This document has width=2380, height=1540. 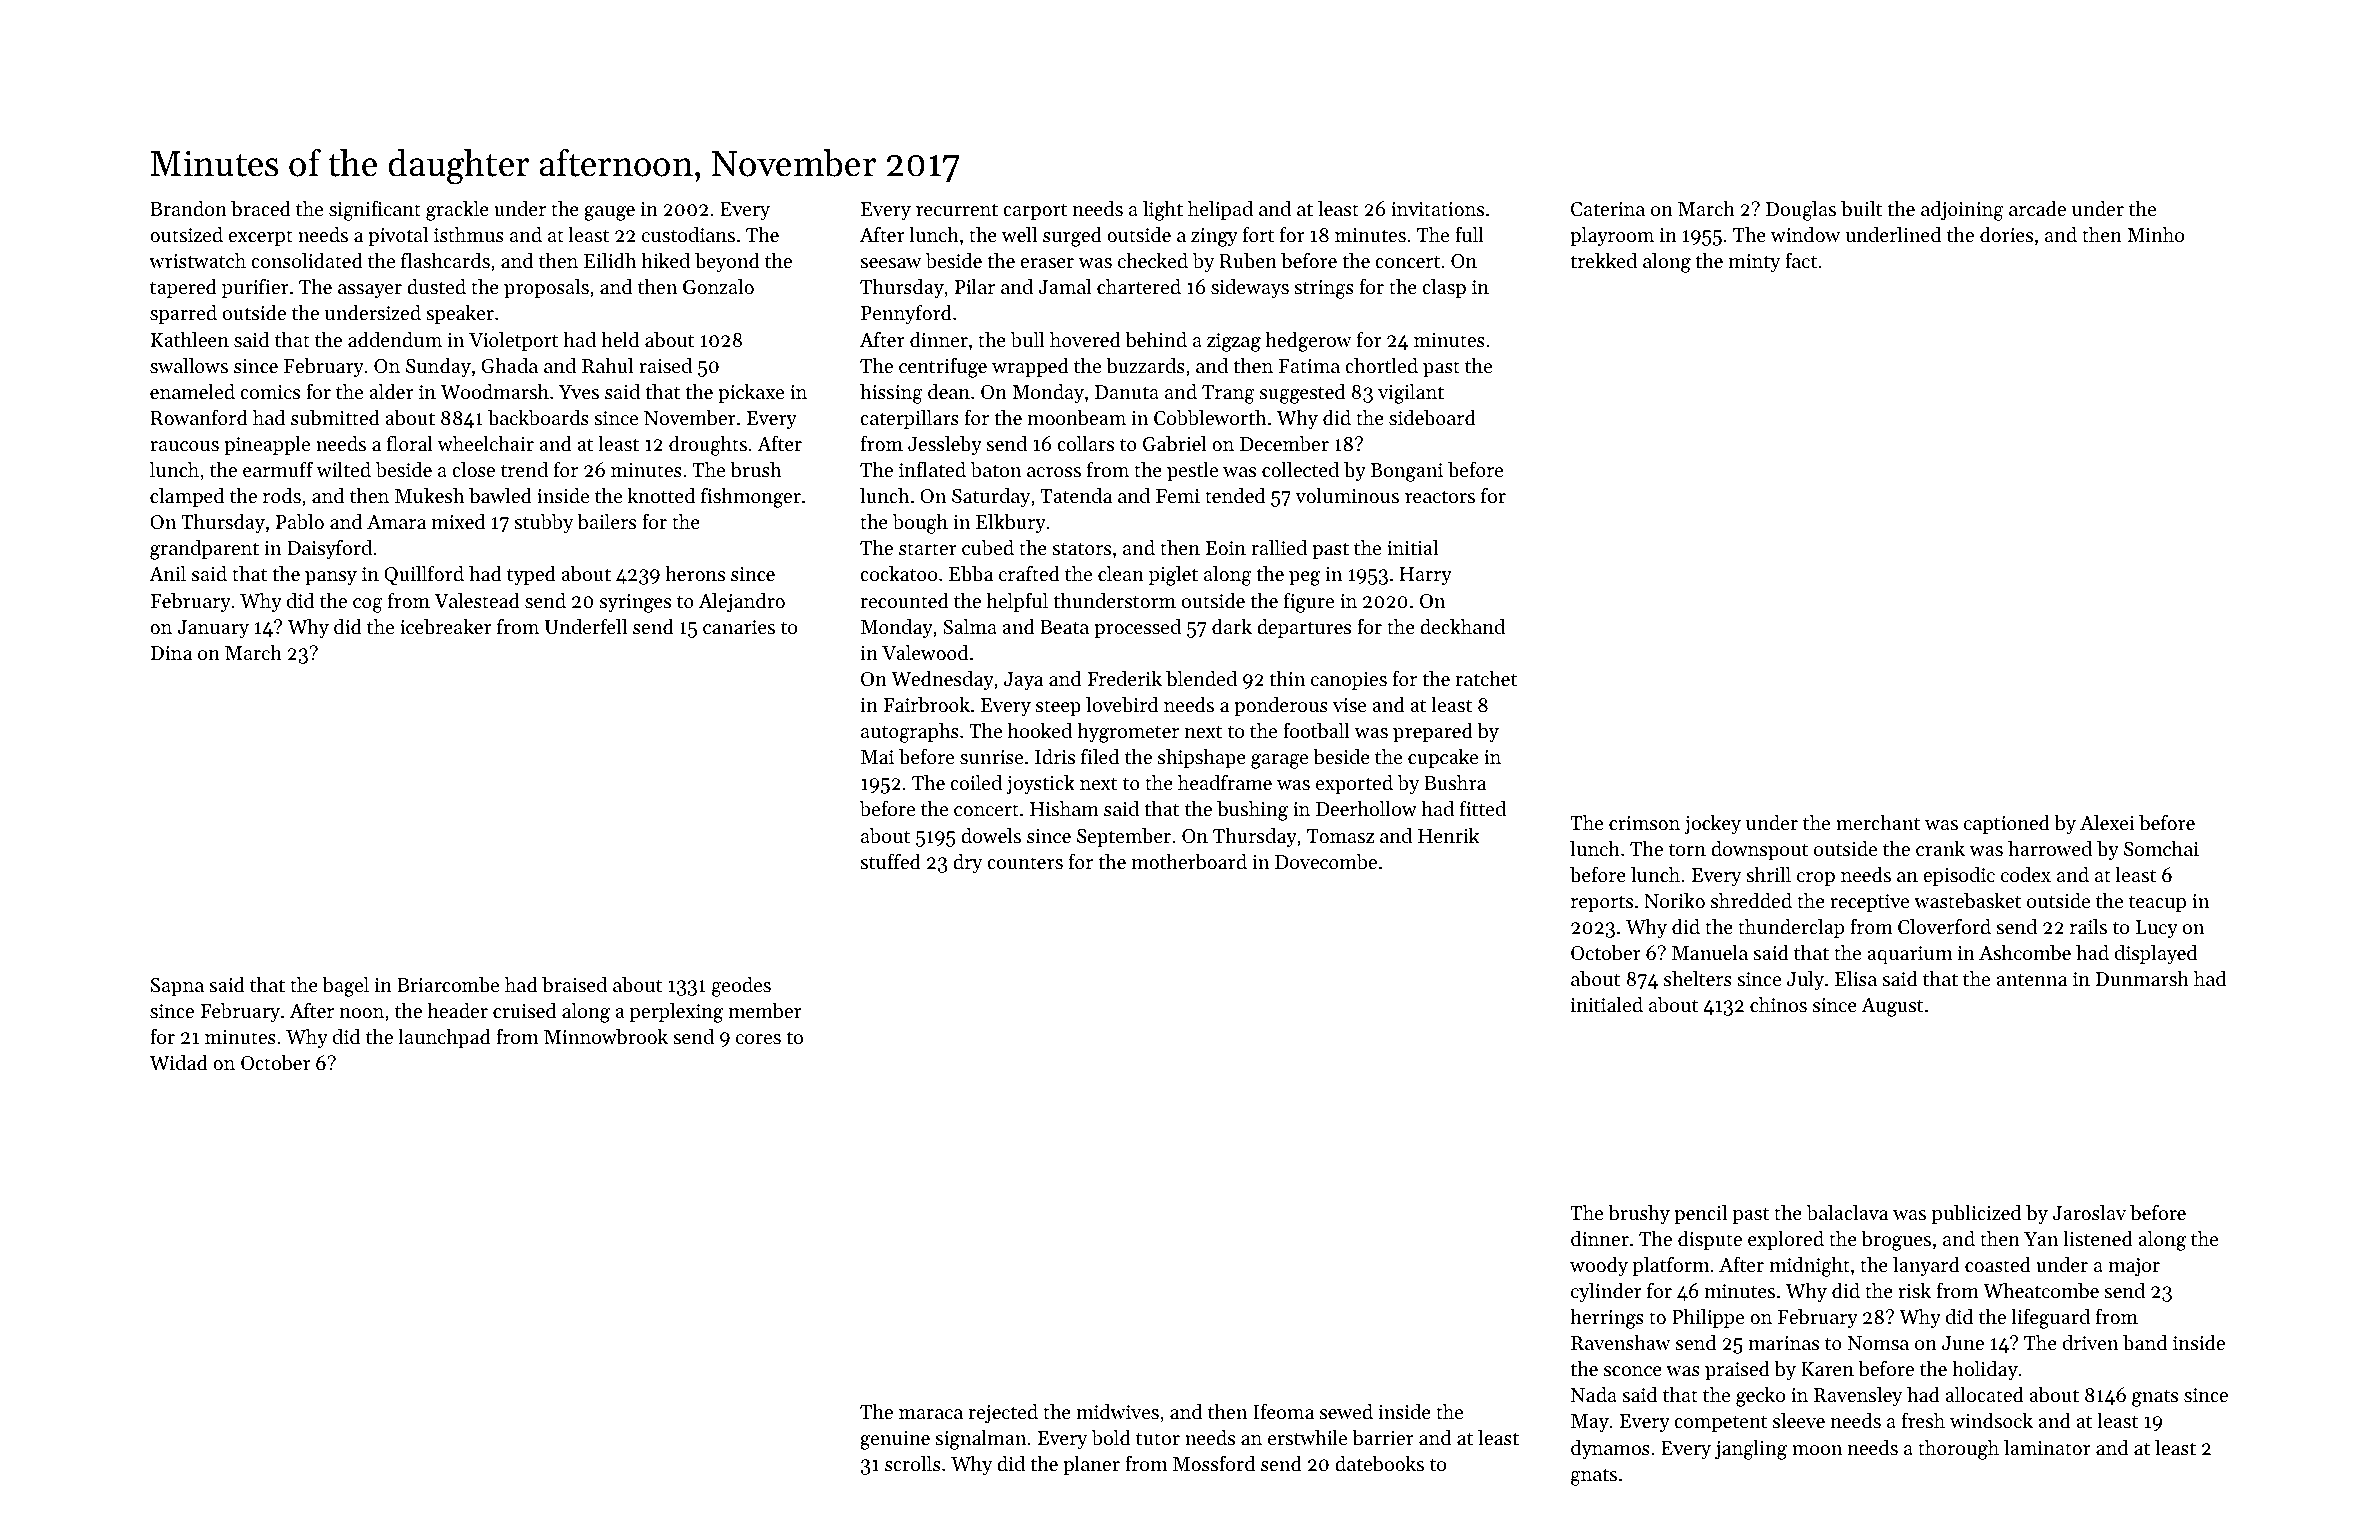 I want to click on Widad, so click(x=179, y=1062).
